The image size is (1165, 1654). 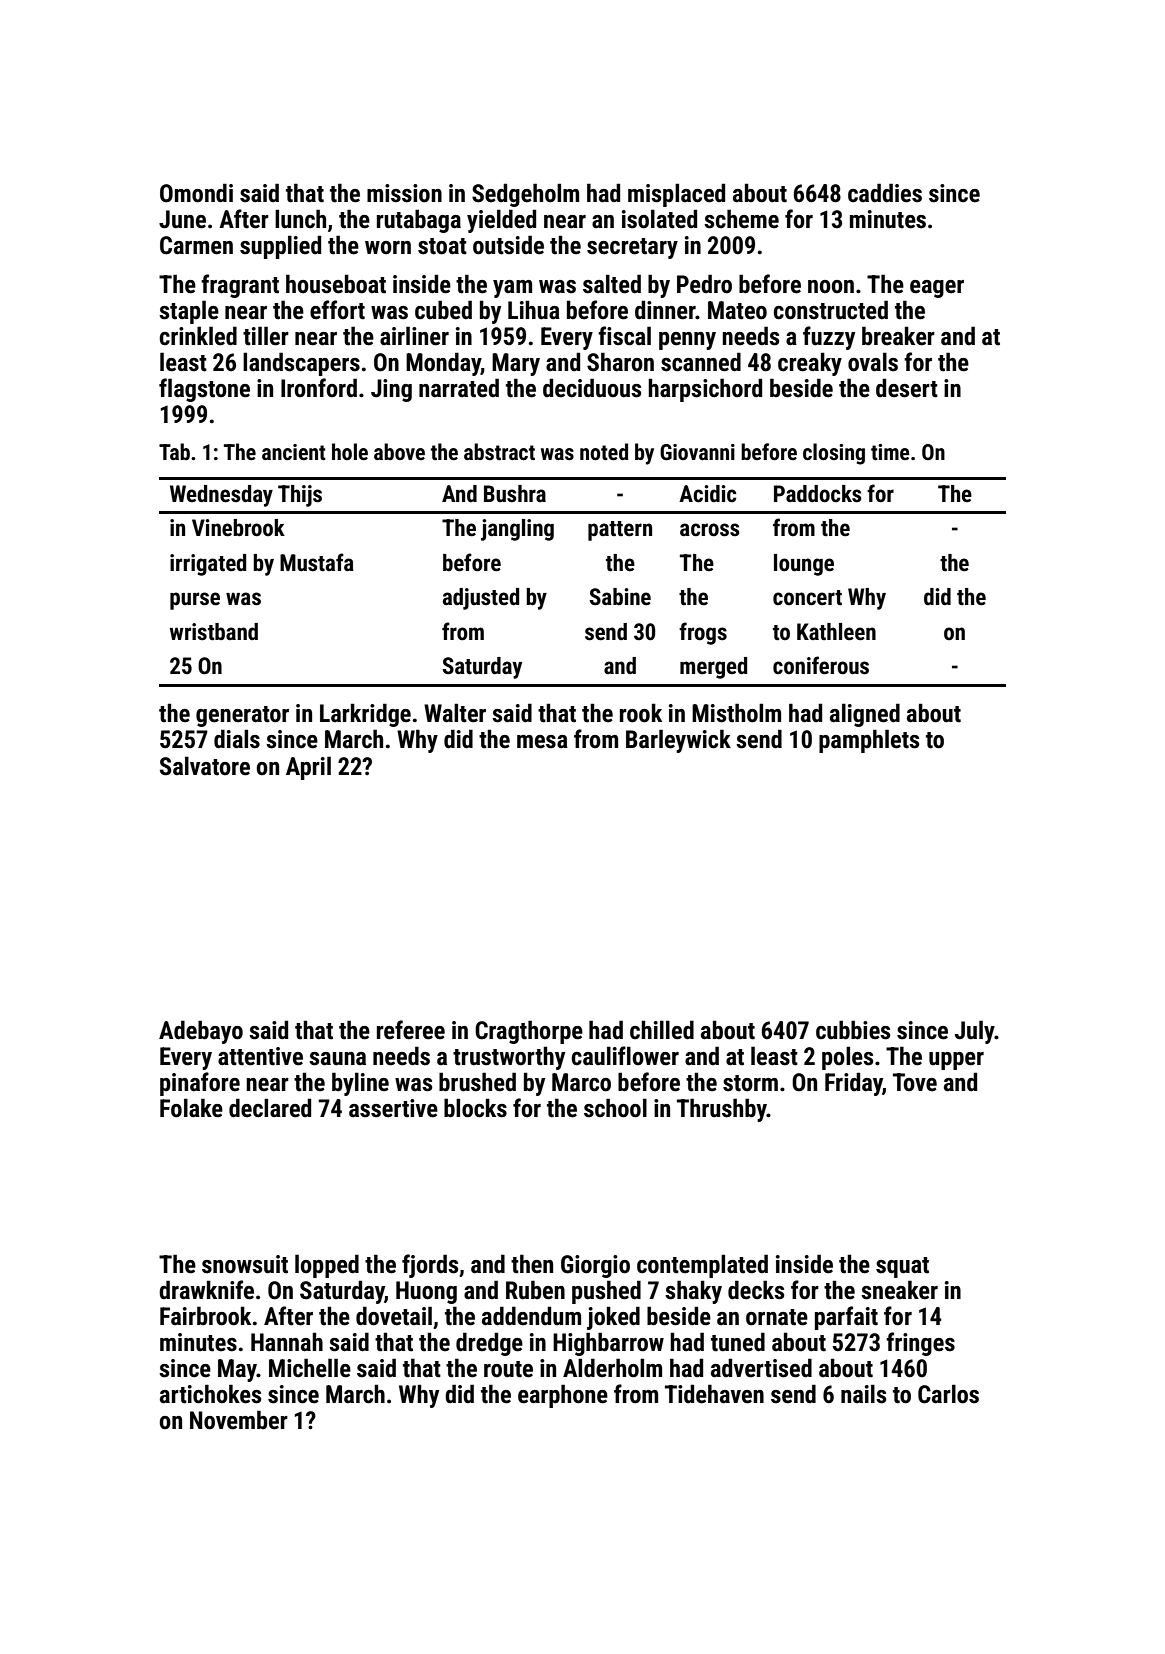 What do you see at coordinates (308, 768) in the page?
I see `April` at bounding box center [308, 768].
